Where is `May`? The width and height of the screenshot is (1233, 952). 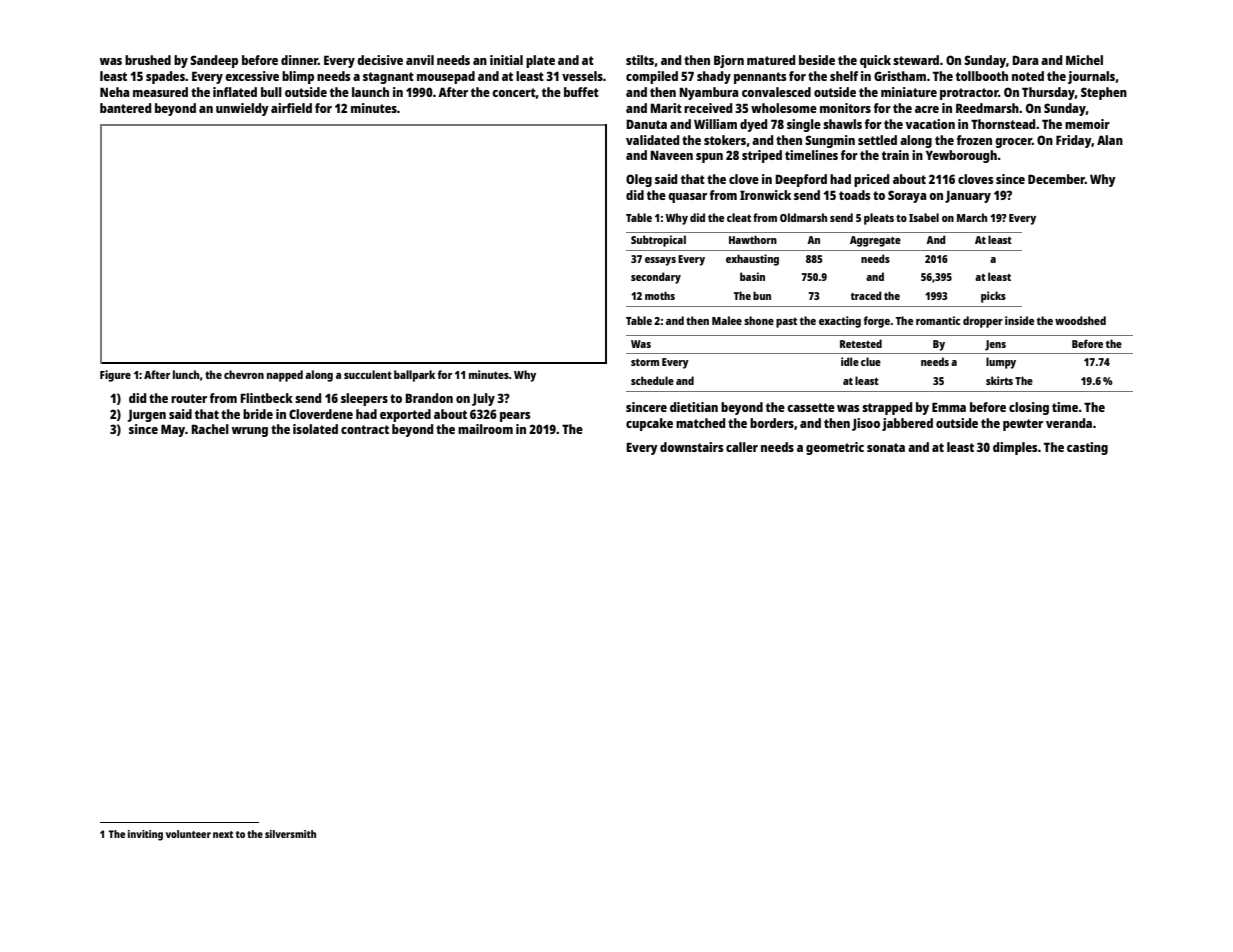
May is located at coordinates (173, 430).
